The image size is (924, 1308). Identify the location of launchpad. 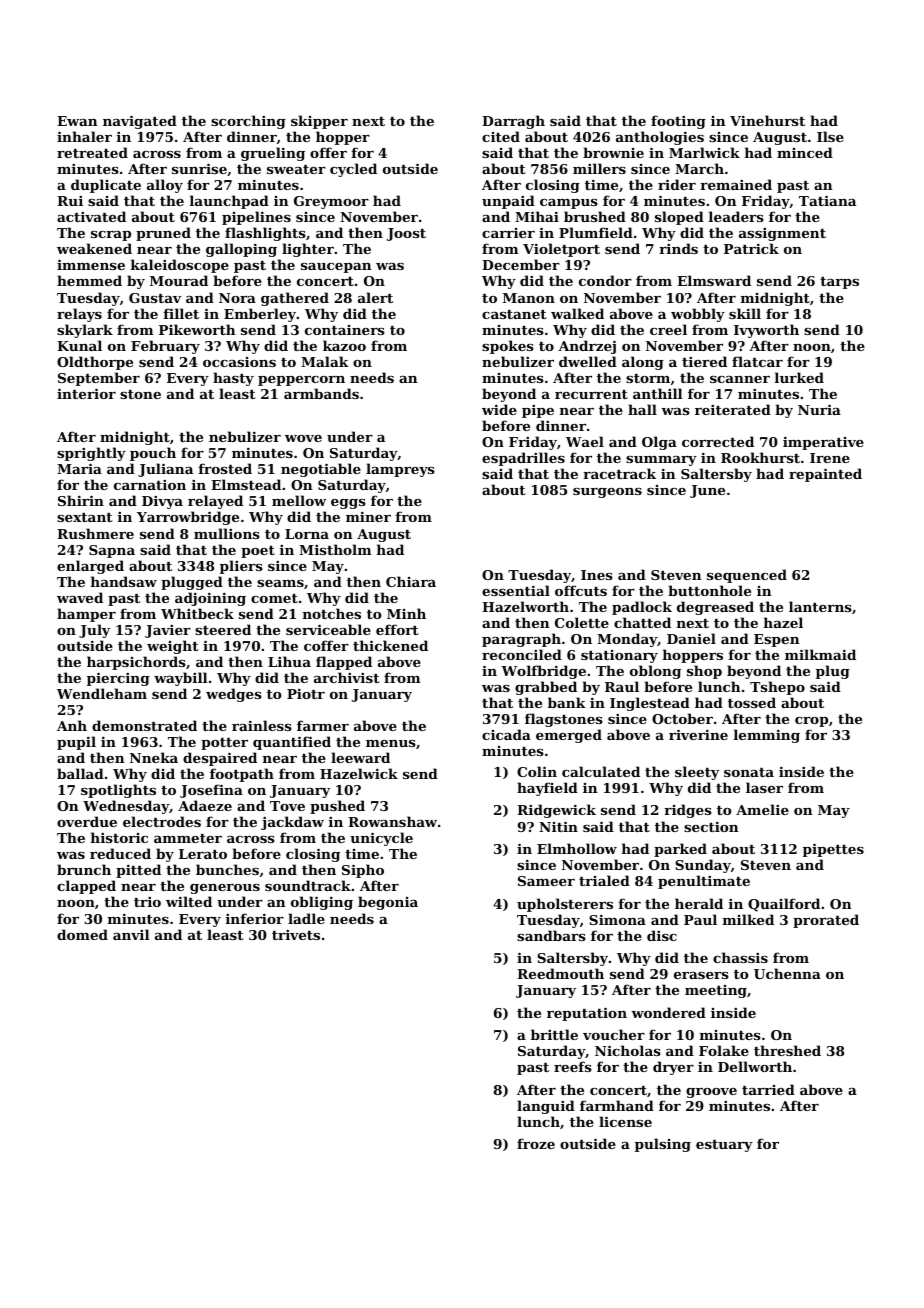
(229, 202).
